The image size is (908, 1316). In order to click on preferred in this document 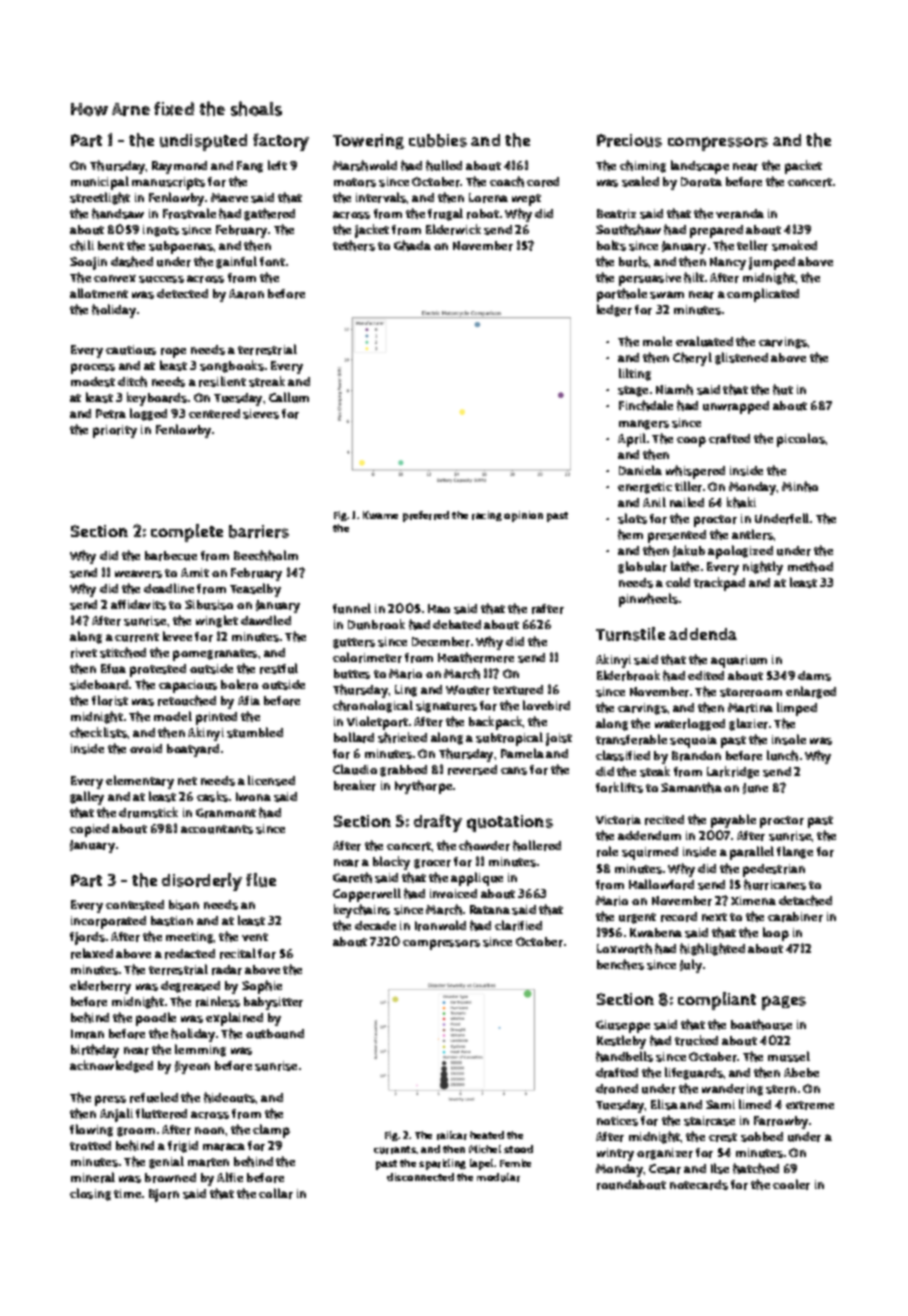, I will do `click(426, 516)`.
